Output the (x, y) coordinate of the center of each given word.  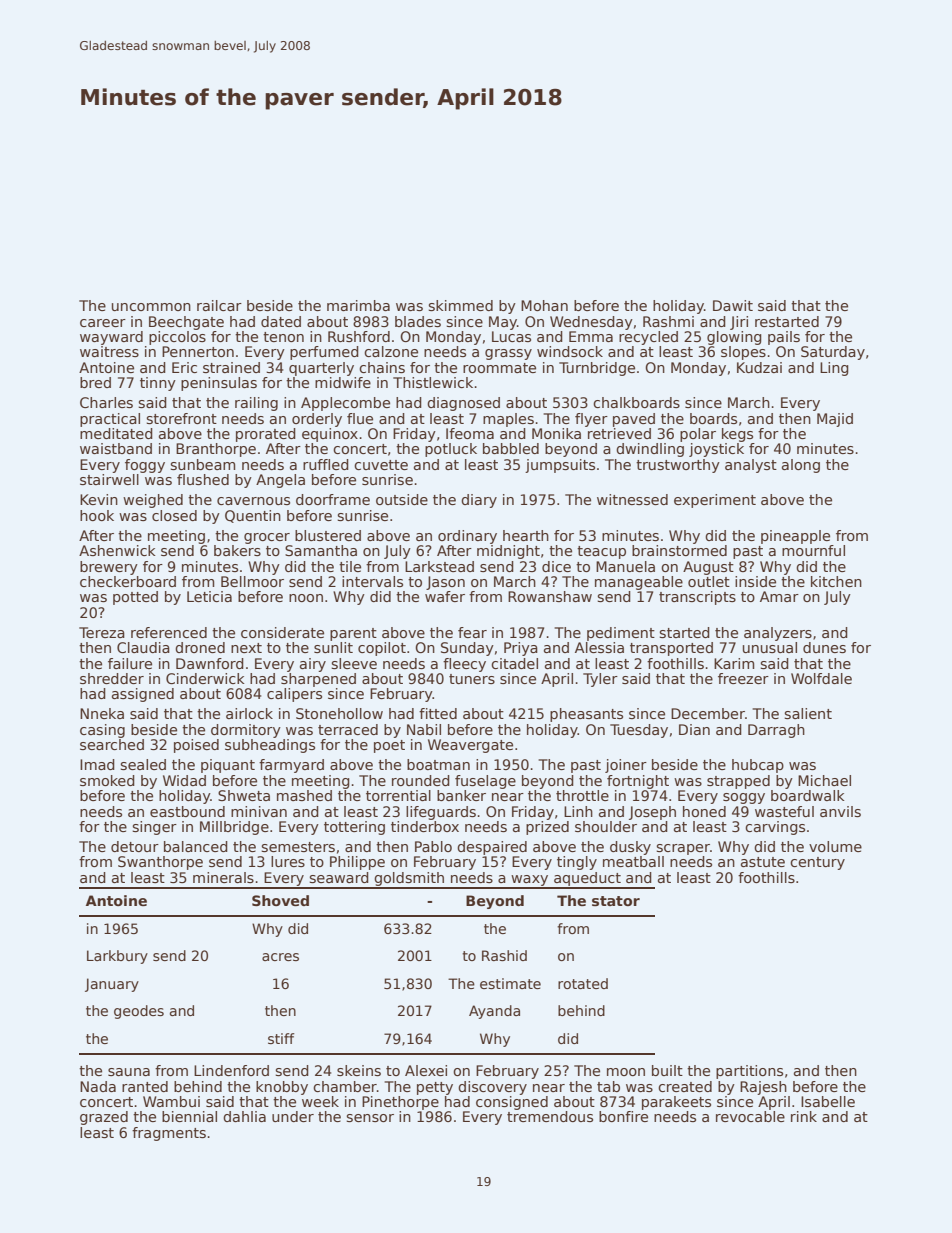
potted (135, 598)
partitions (749, 1072)
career (103, 323)
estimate (510, 983)
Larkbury (117, 957)
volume (835, 846)
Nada (98, 1086)
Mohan (544, 305)
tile (350, 566)
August (708, 568)
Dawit (733, 305)
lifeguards (441, 813)
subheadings (270, 746)
